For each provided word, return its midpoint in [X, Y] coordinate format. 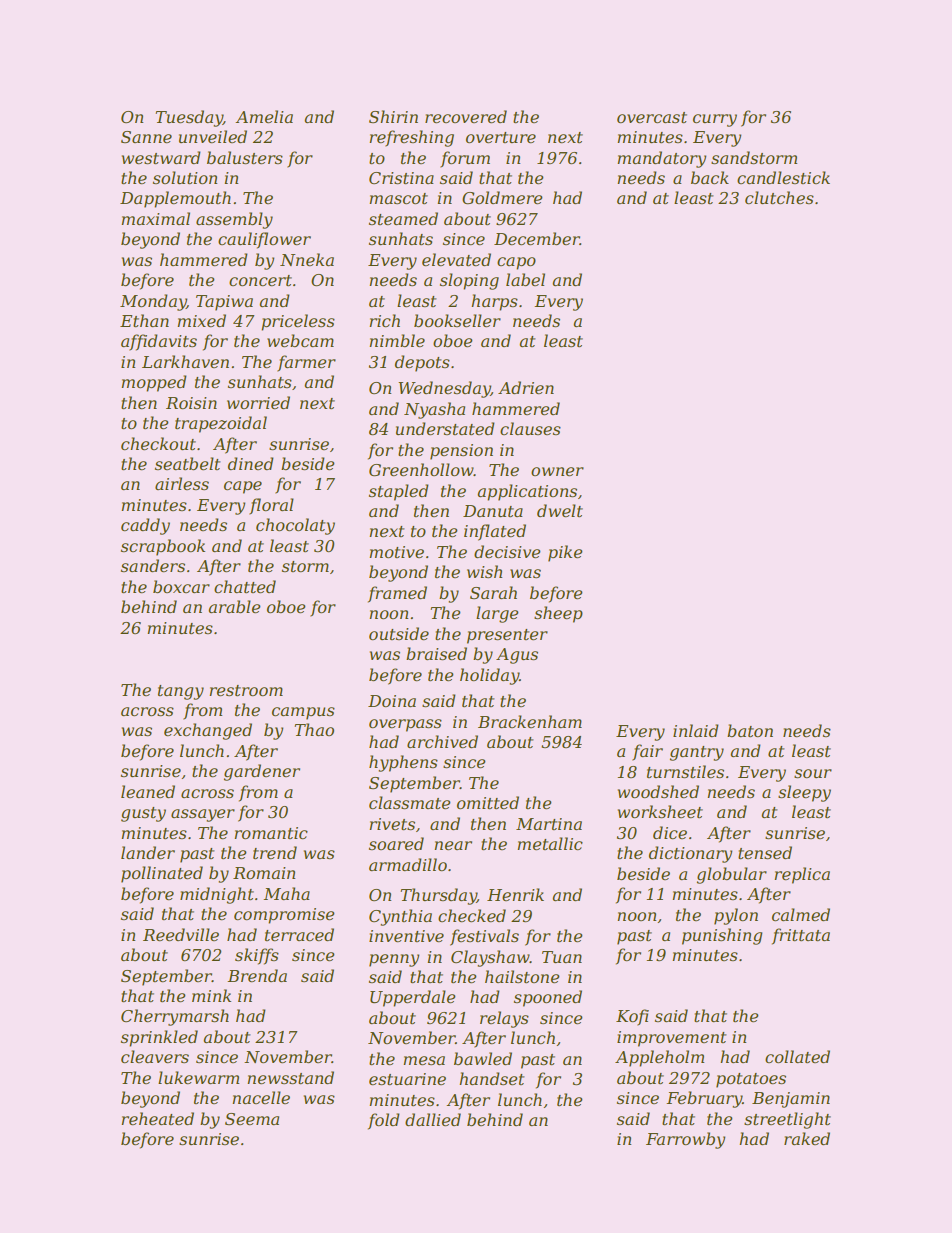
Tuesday [189, 118]
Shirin [393, 116]
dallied [433, 1119]
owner [557, 471]
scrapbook [163, 547]
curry [715, 120]
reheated [157, 1118]
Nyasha [434, 410]
